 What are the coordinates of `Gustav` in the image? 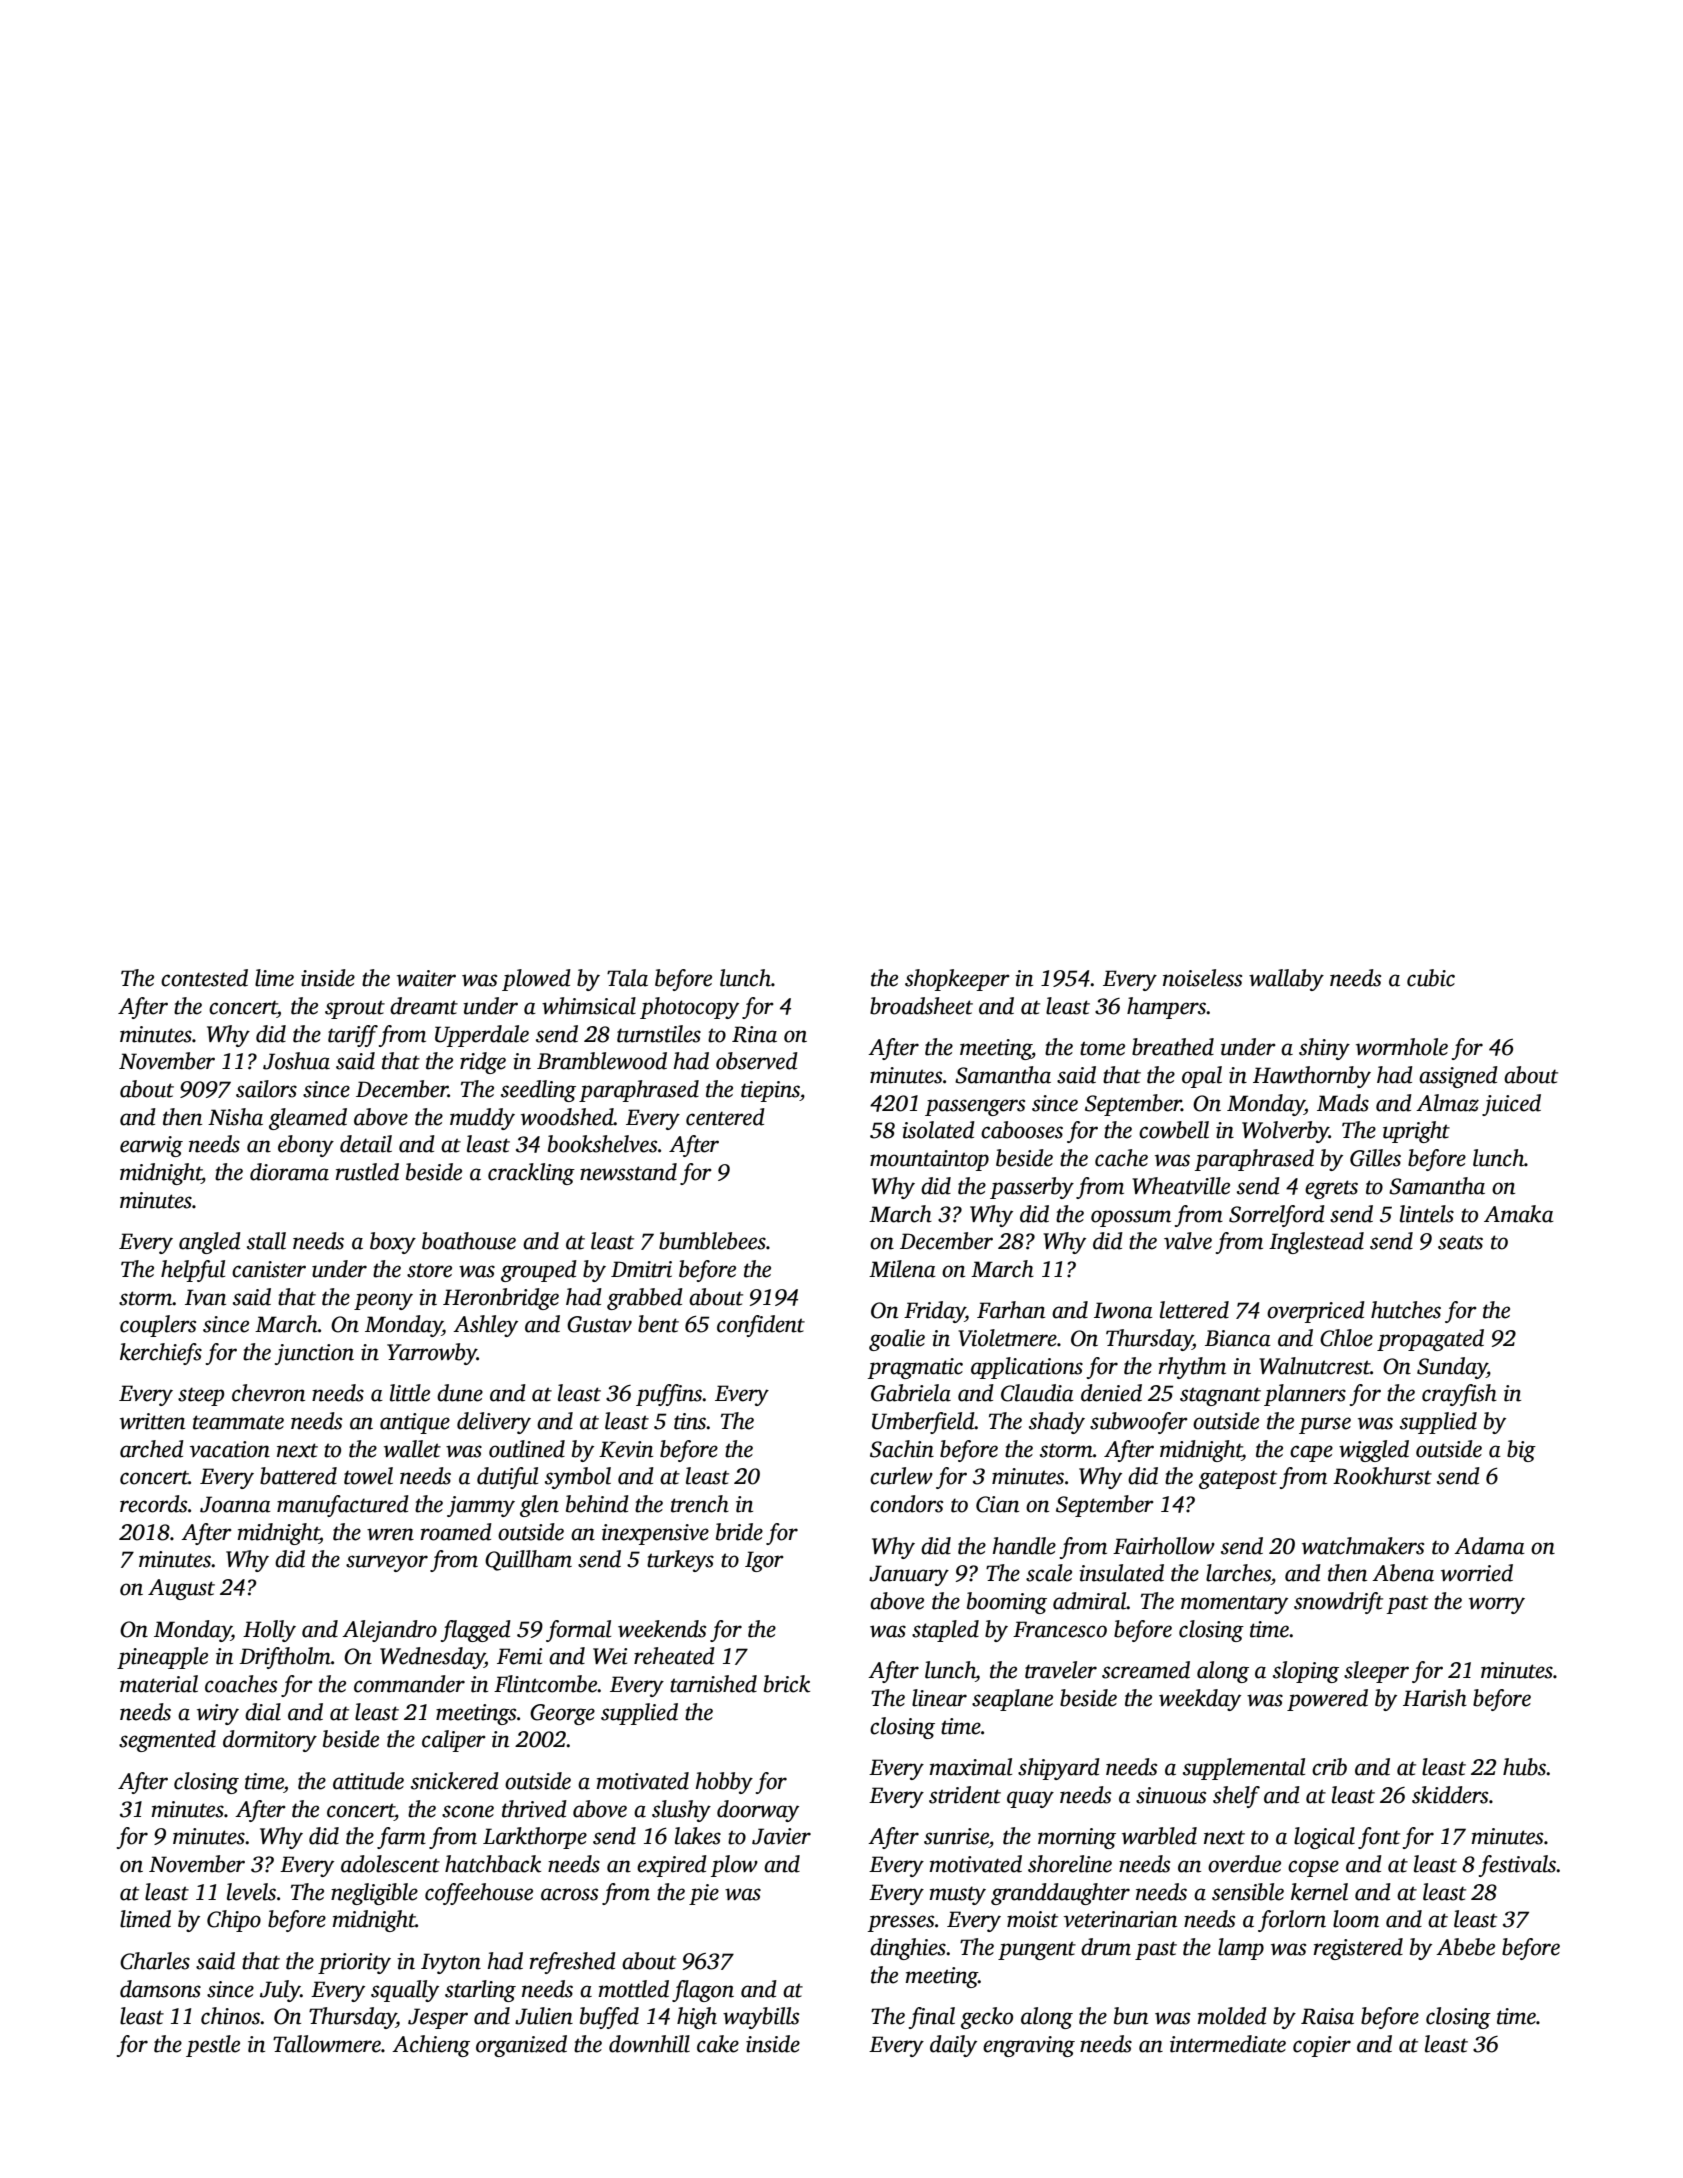 It's located at (599, 1324).
